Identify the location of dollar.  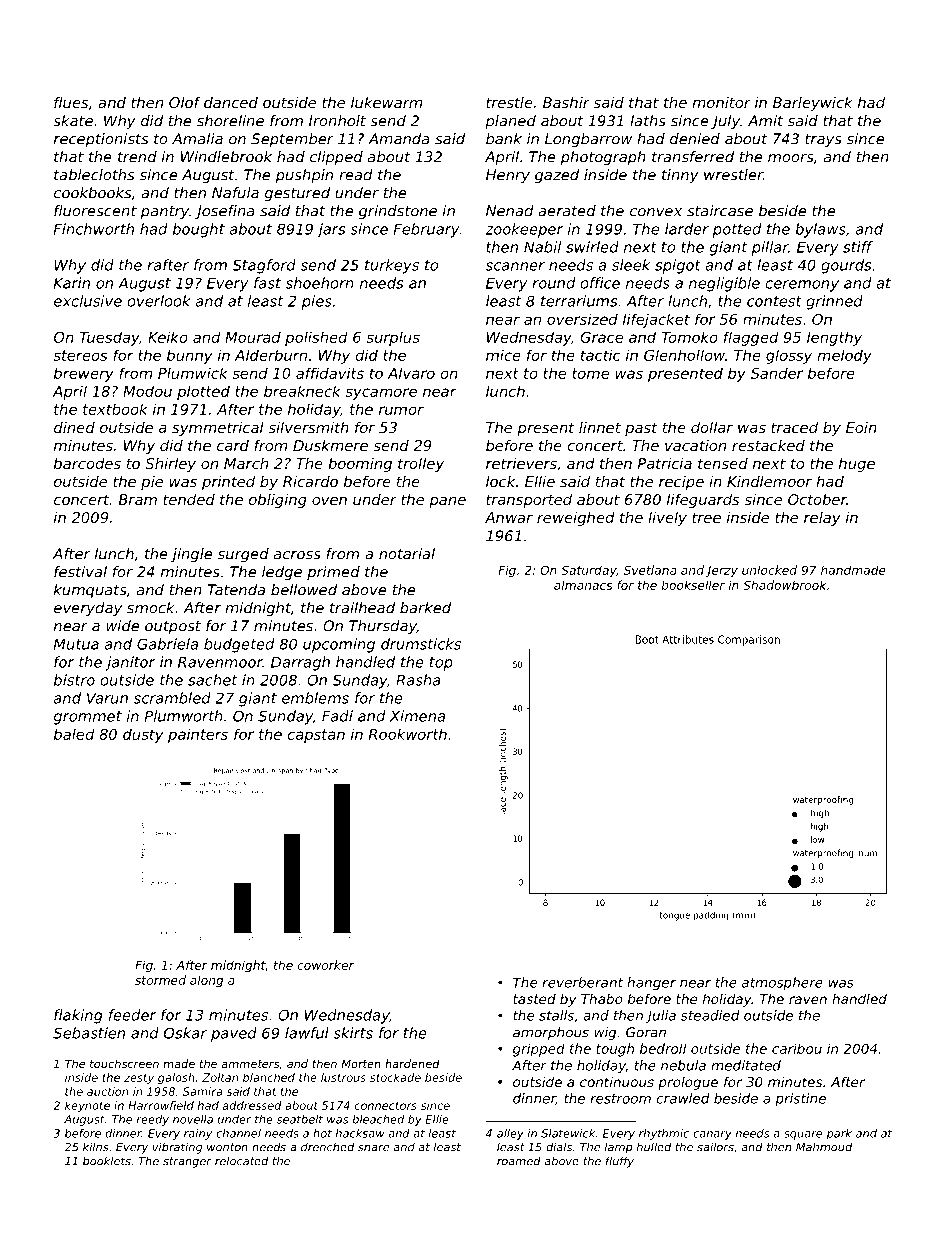
(712, 427).
